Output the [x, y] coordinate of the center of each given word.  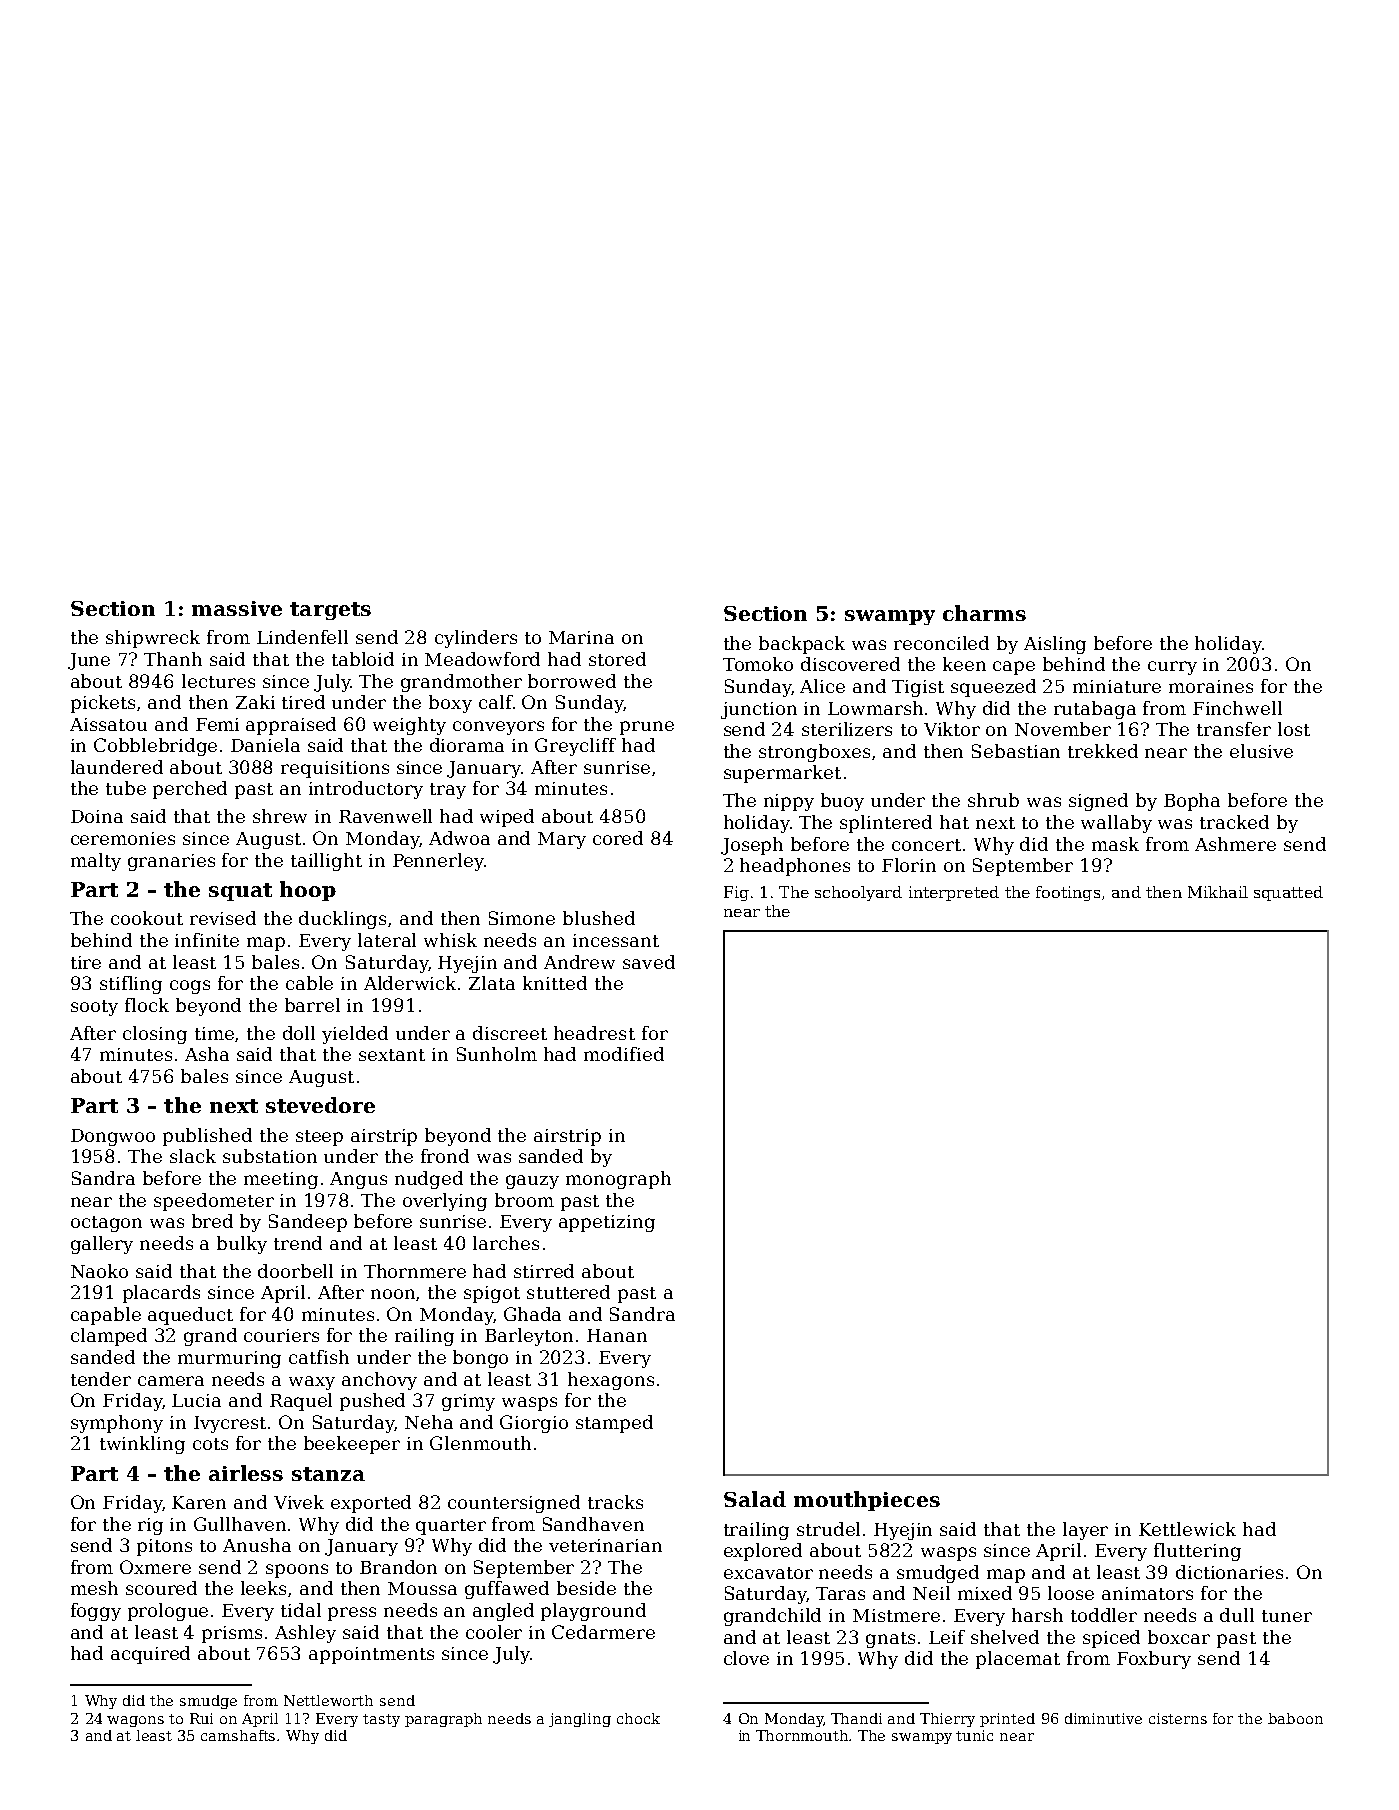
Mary [562, 840]
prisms [232, 1634]
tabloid [363, 659]
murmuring [229, 1359]
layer [1085, 1531]
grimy [468, 1402]
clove [746, 1658]
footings [1068, 893]
